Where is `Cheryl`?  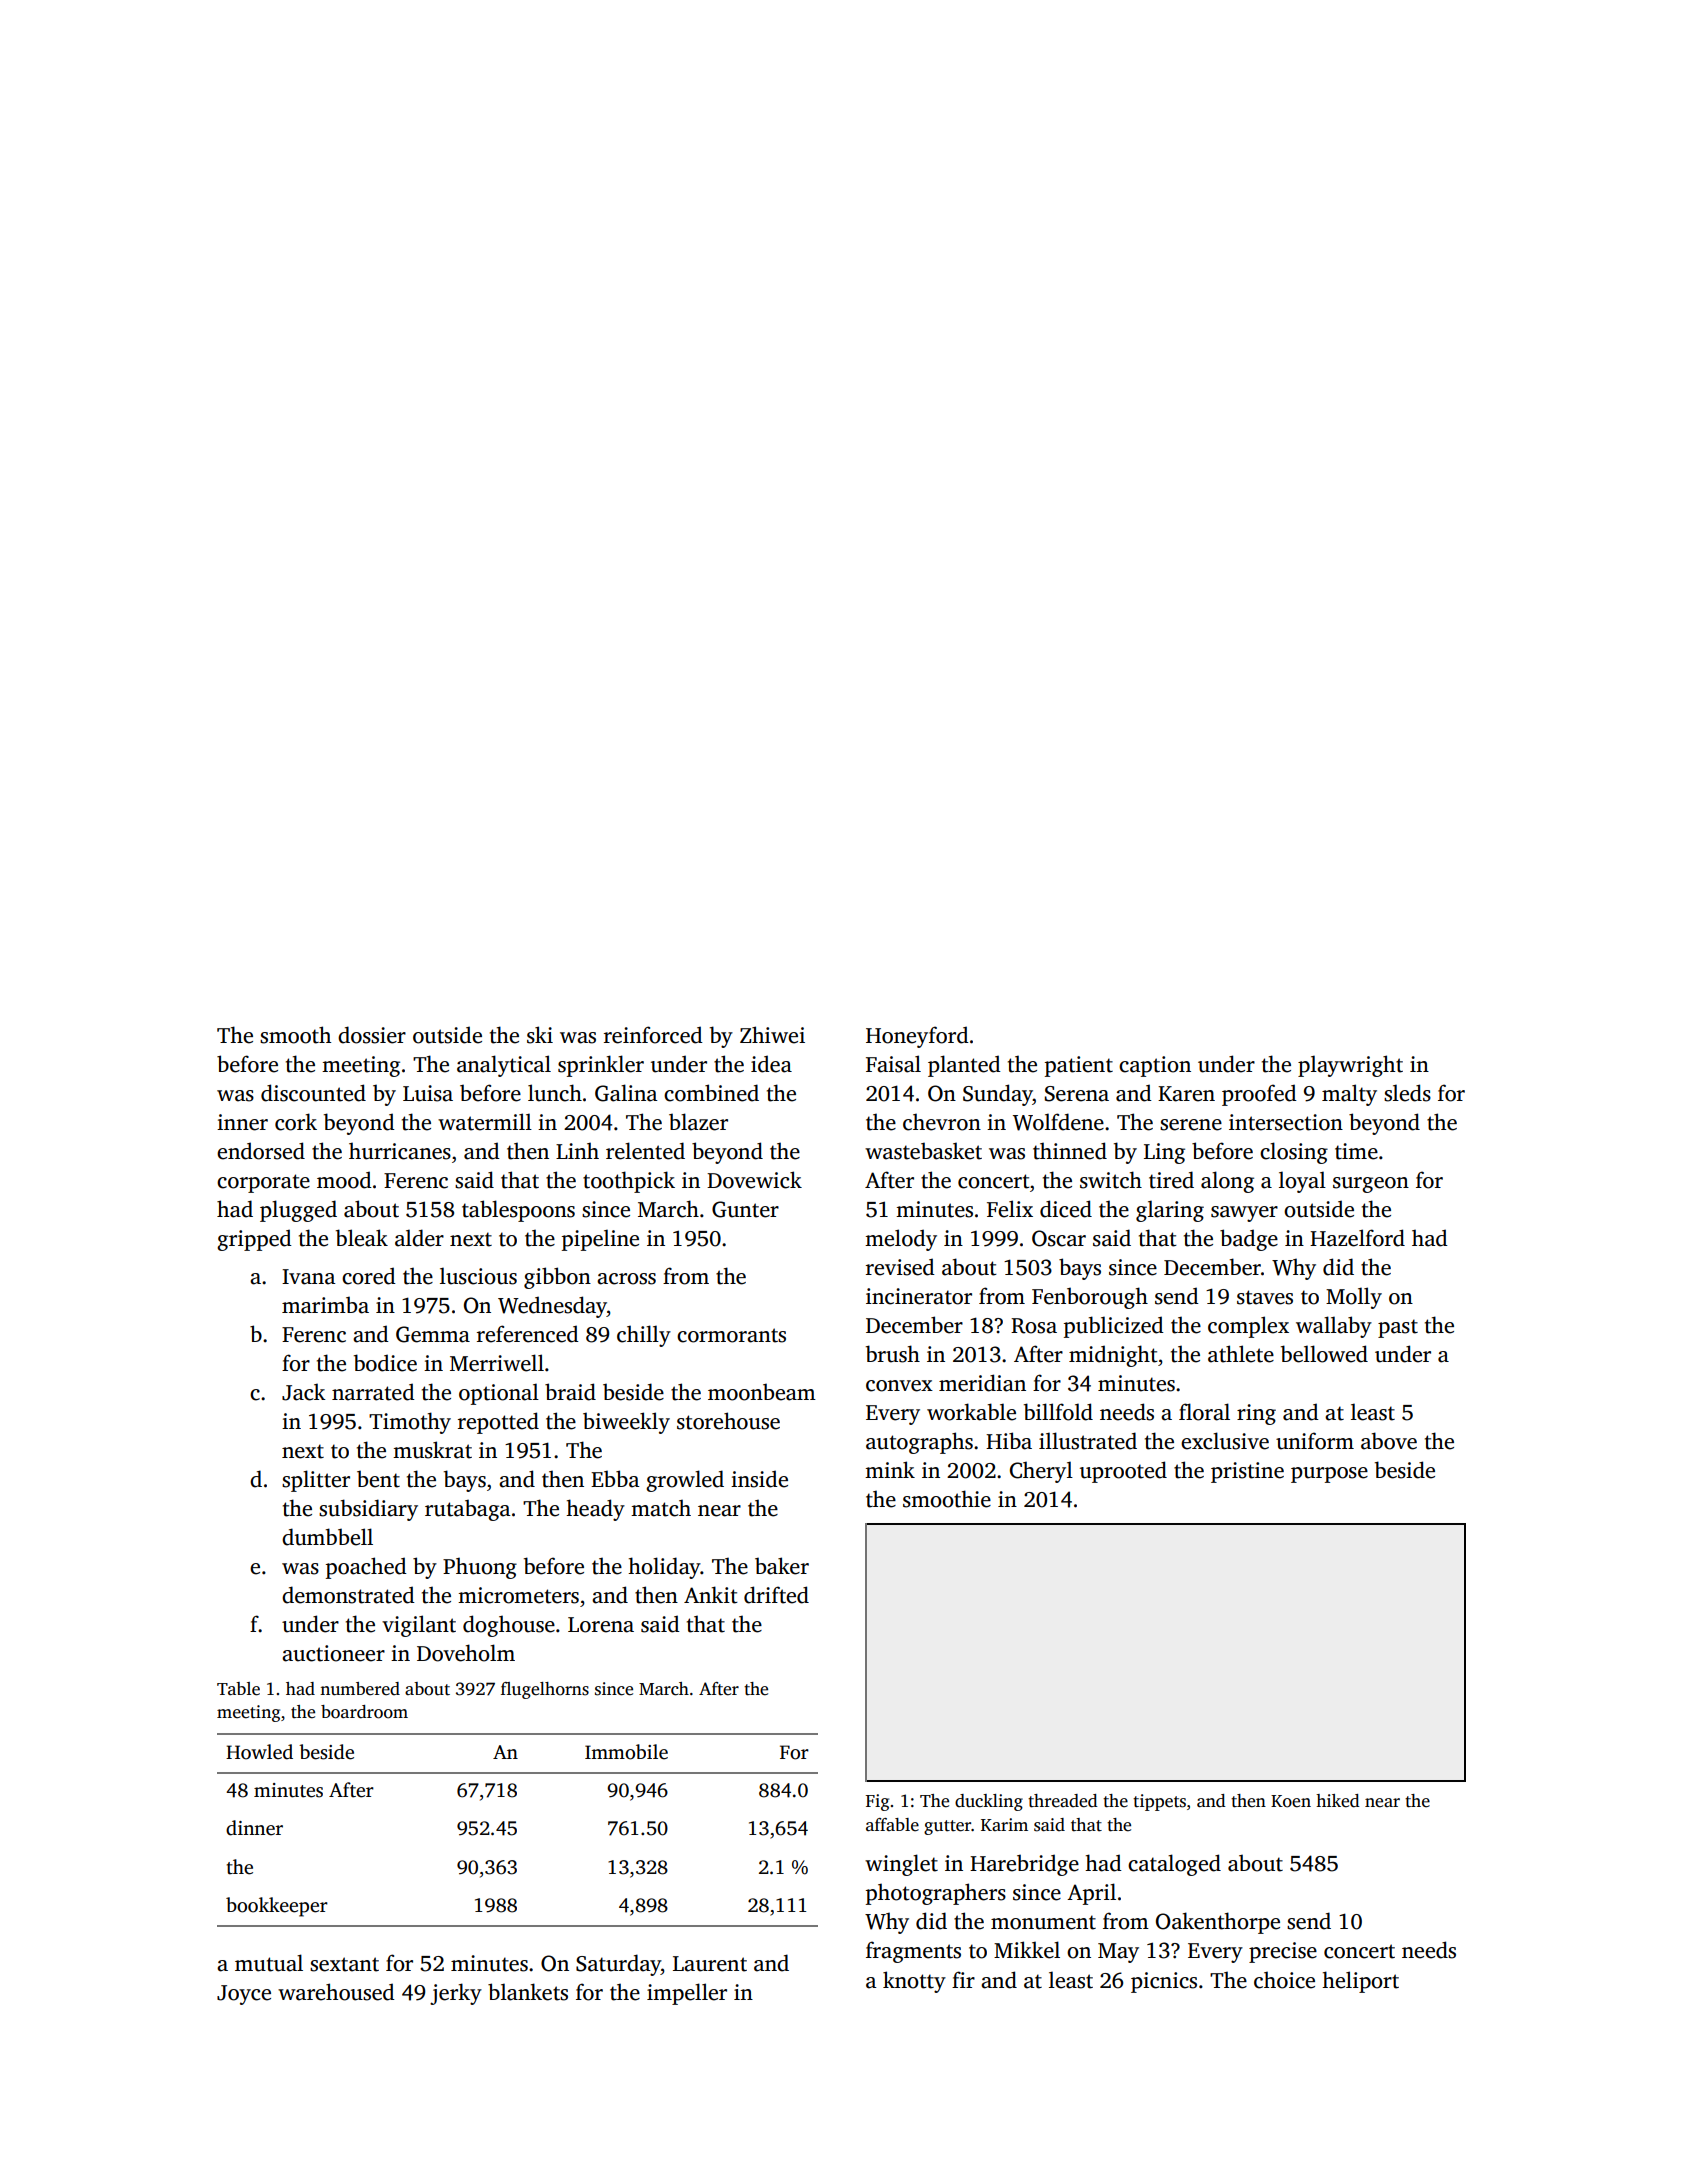 Cheryl is located at coordinates (1041, 1472).
